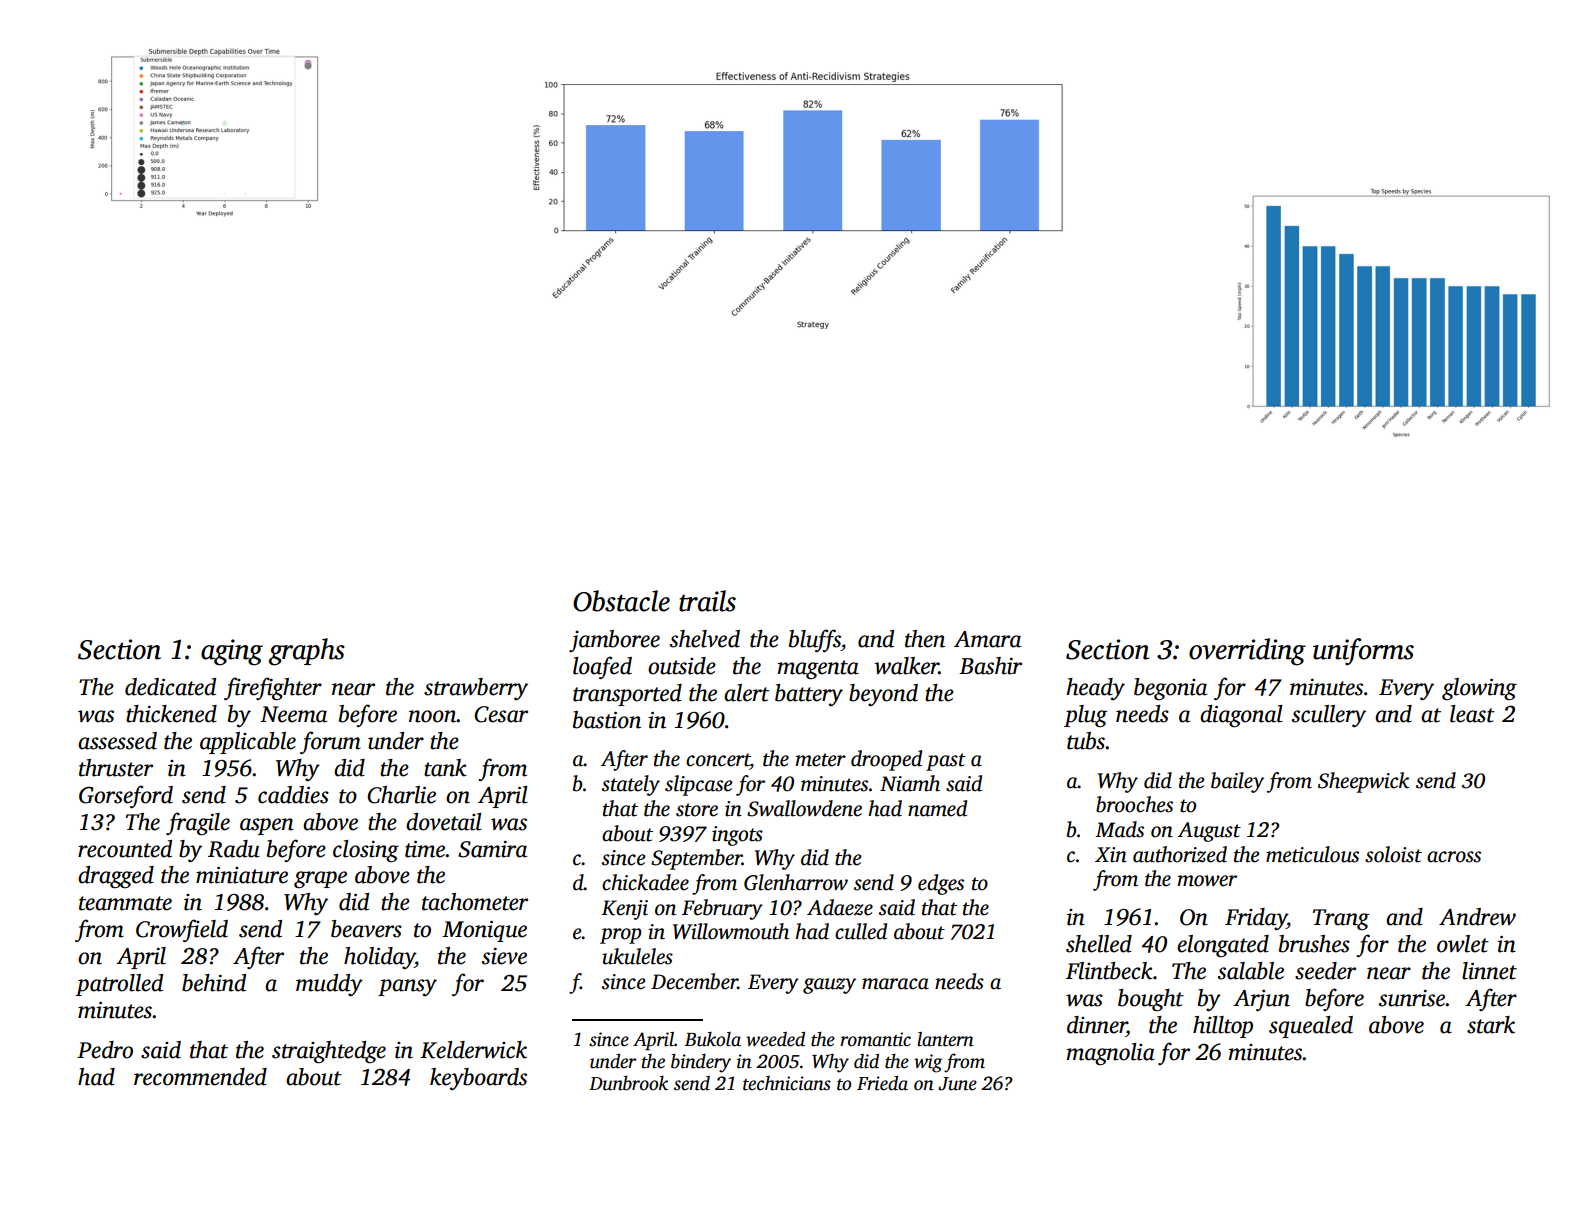 The width and height of the image is (1594, 1232). Describe the element at coordinates (886, 760) in the image. I see `drooped` at that location.
